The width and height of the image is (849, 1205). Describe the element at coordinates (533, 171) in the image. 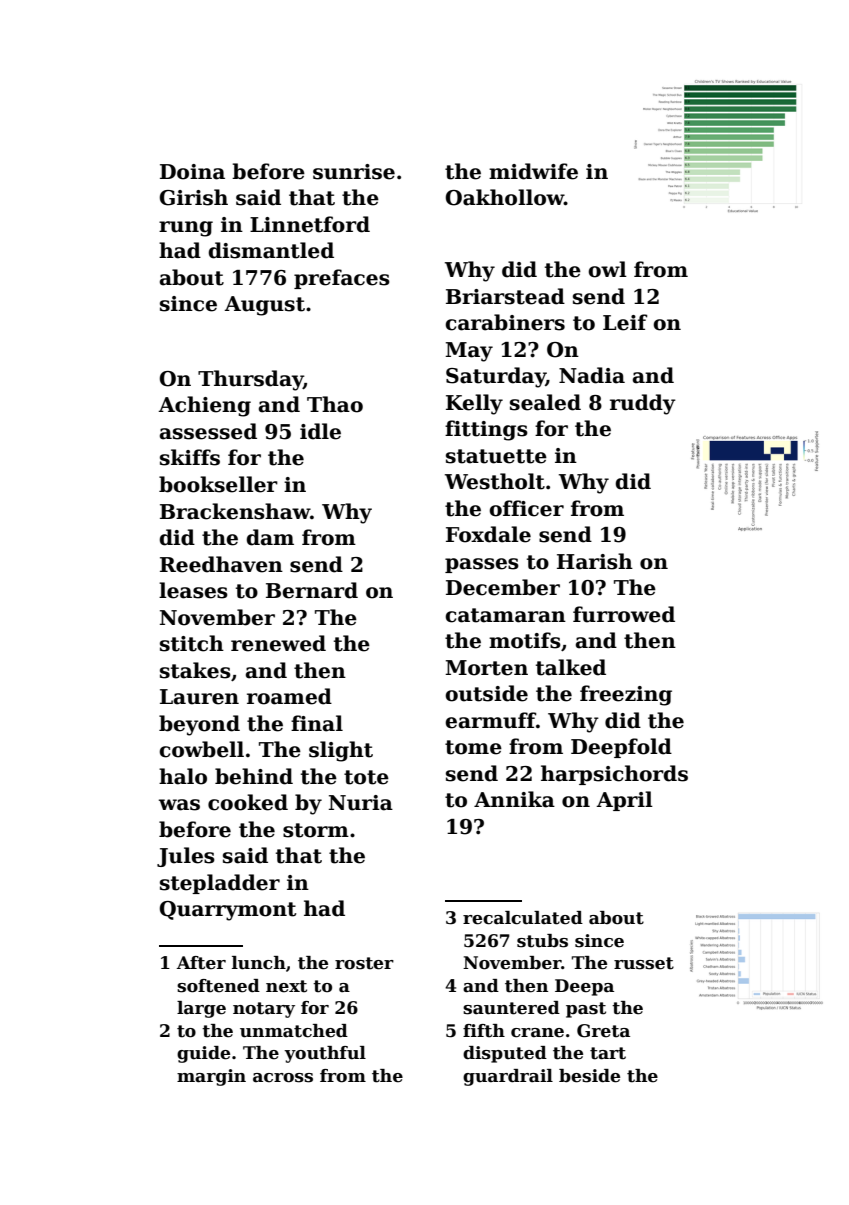

I see `midwife` at that location.
